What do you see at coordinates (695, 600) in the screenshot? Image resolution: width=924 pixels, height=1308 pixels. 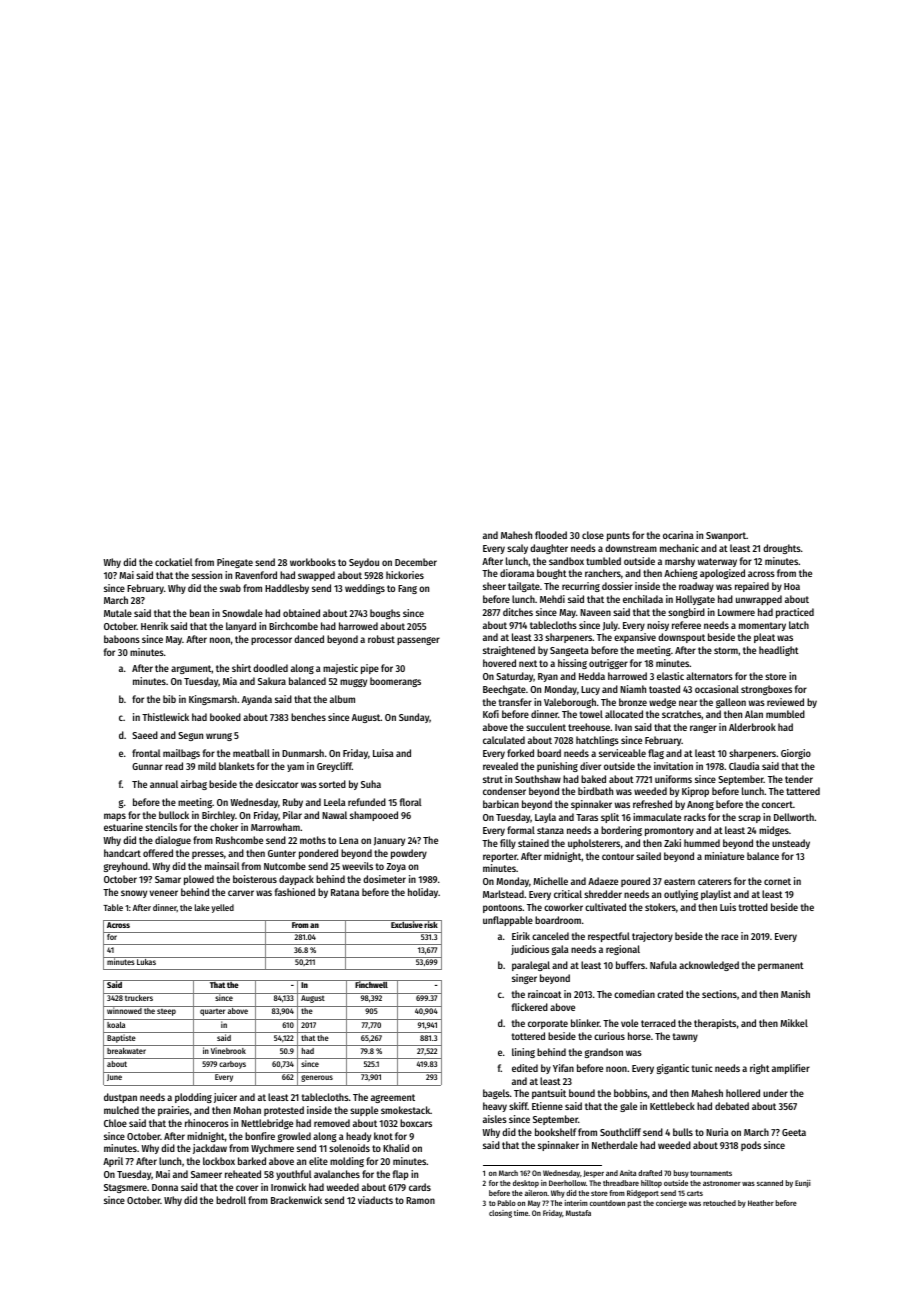 I see `Hollygate` at bounding box center [695, 600].
